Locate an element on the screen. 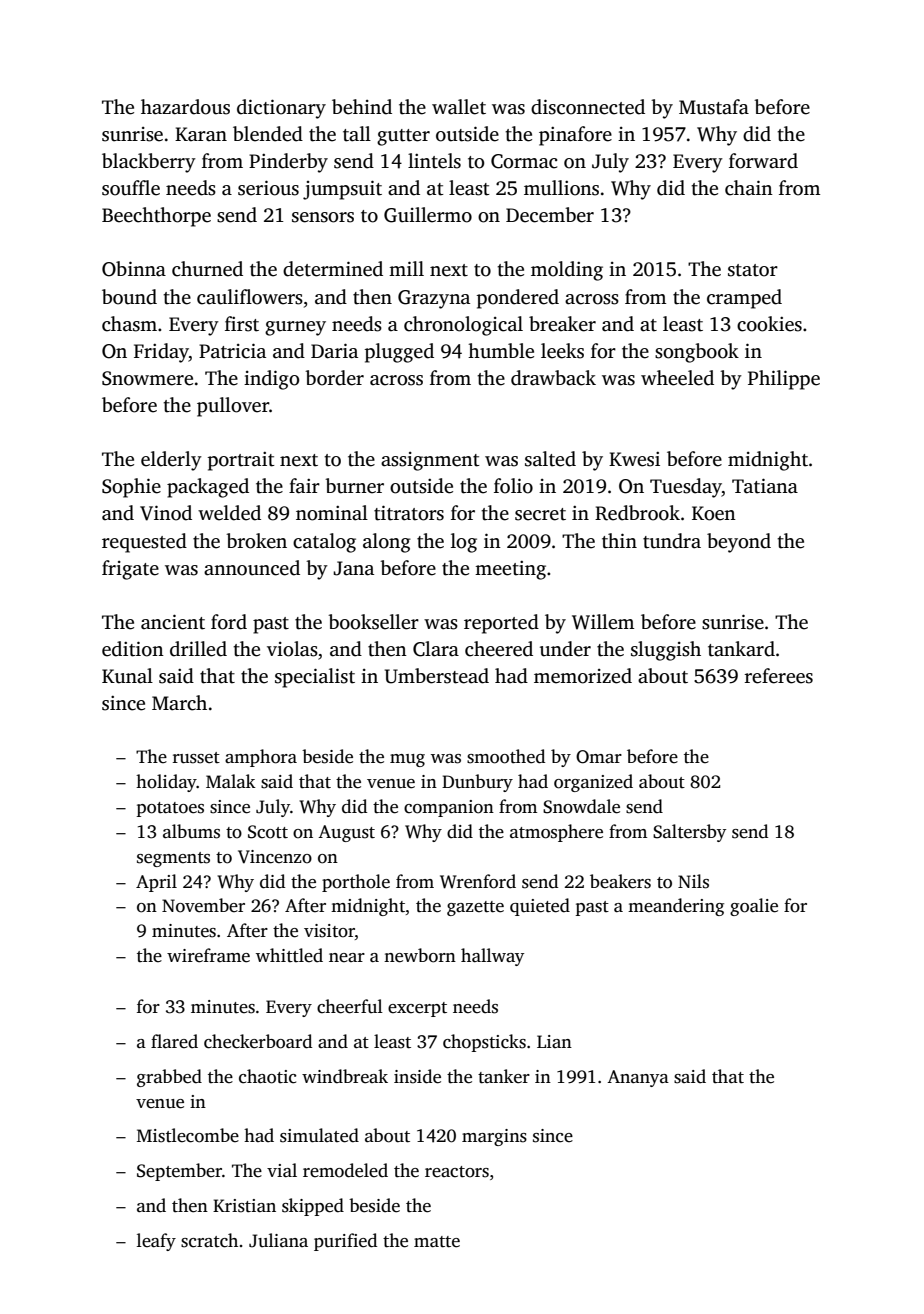  Kunal is located at coordinates (127, 676).
